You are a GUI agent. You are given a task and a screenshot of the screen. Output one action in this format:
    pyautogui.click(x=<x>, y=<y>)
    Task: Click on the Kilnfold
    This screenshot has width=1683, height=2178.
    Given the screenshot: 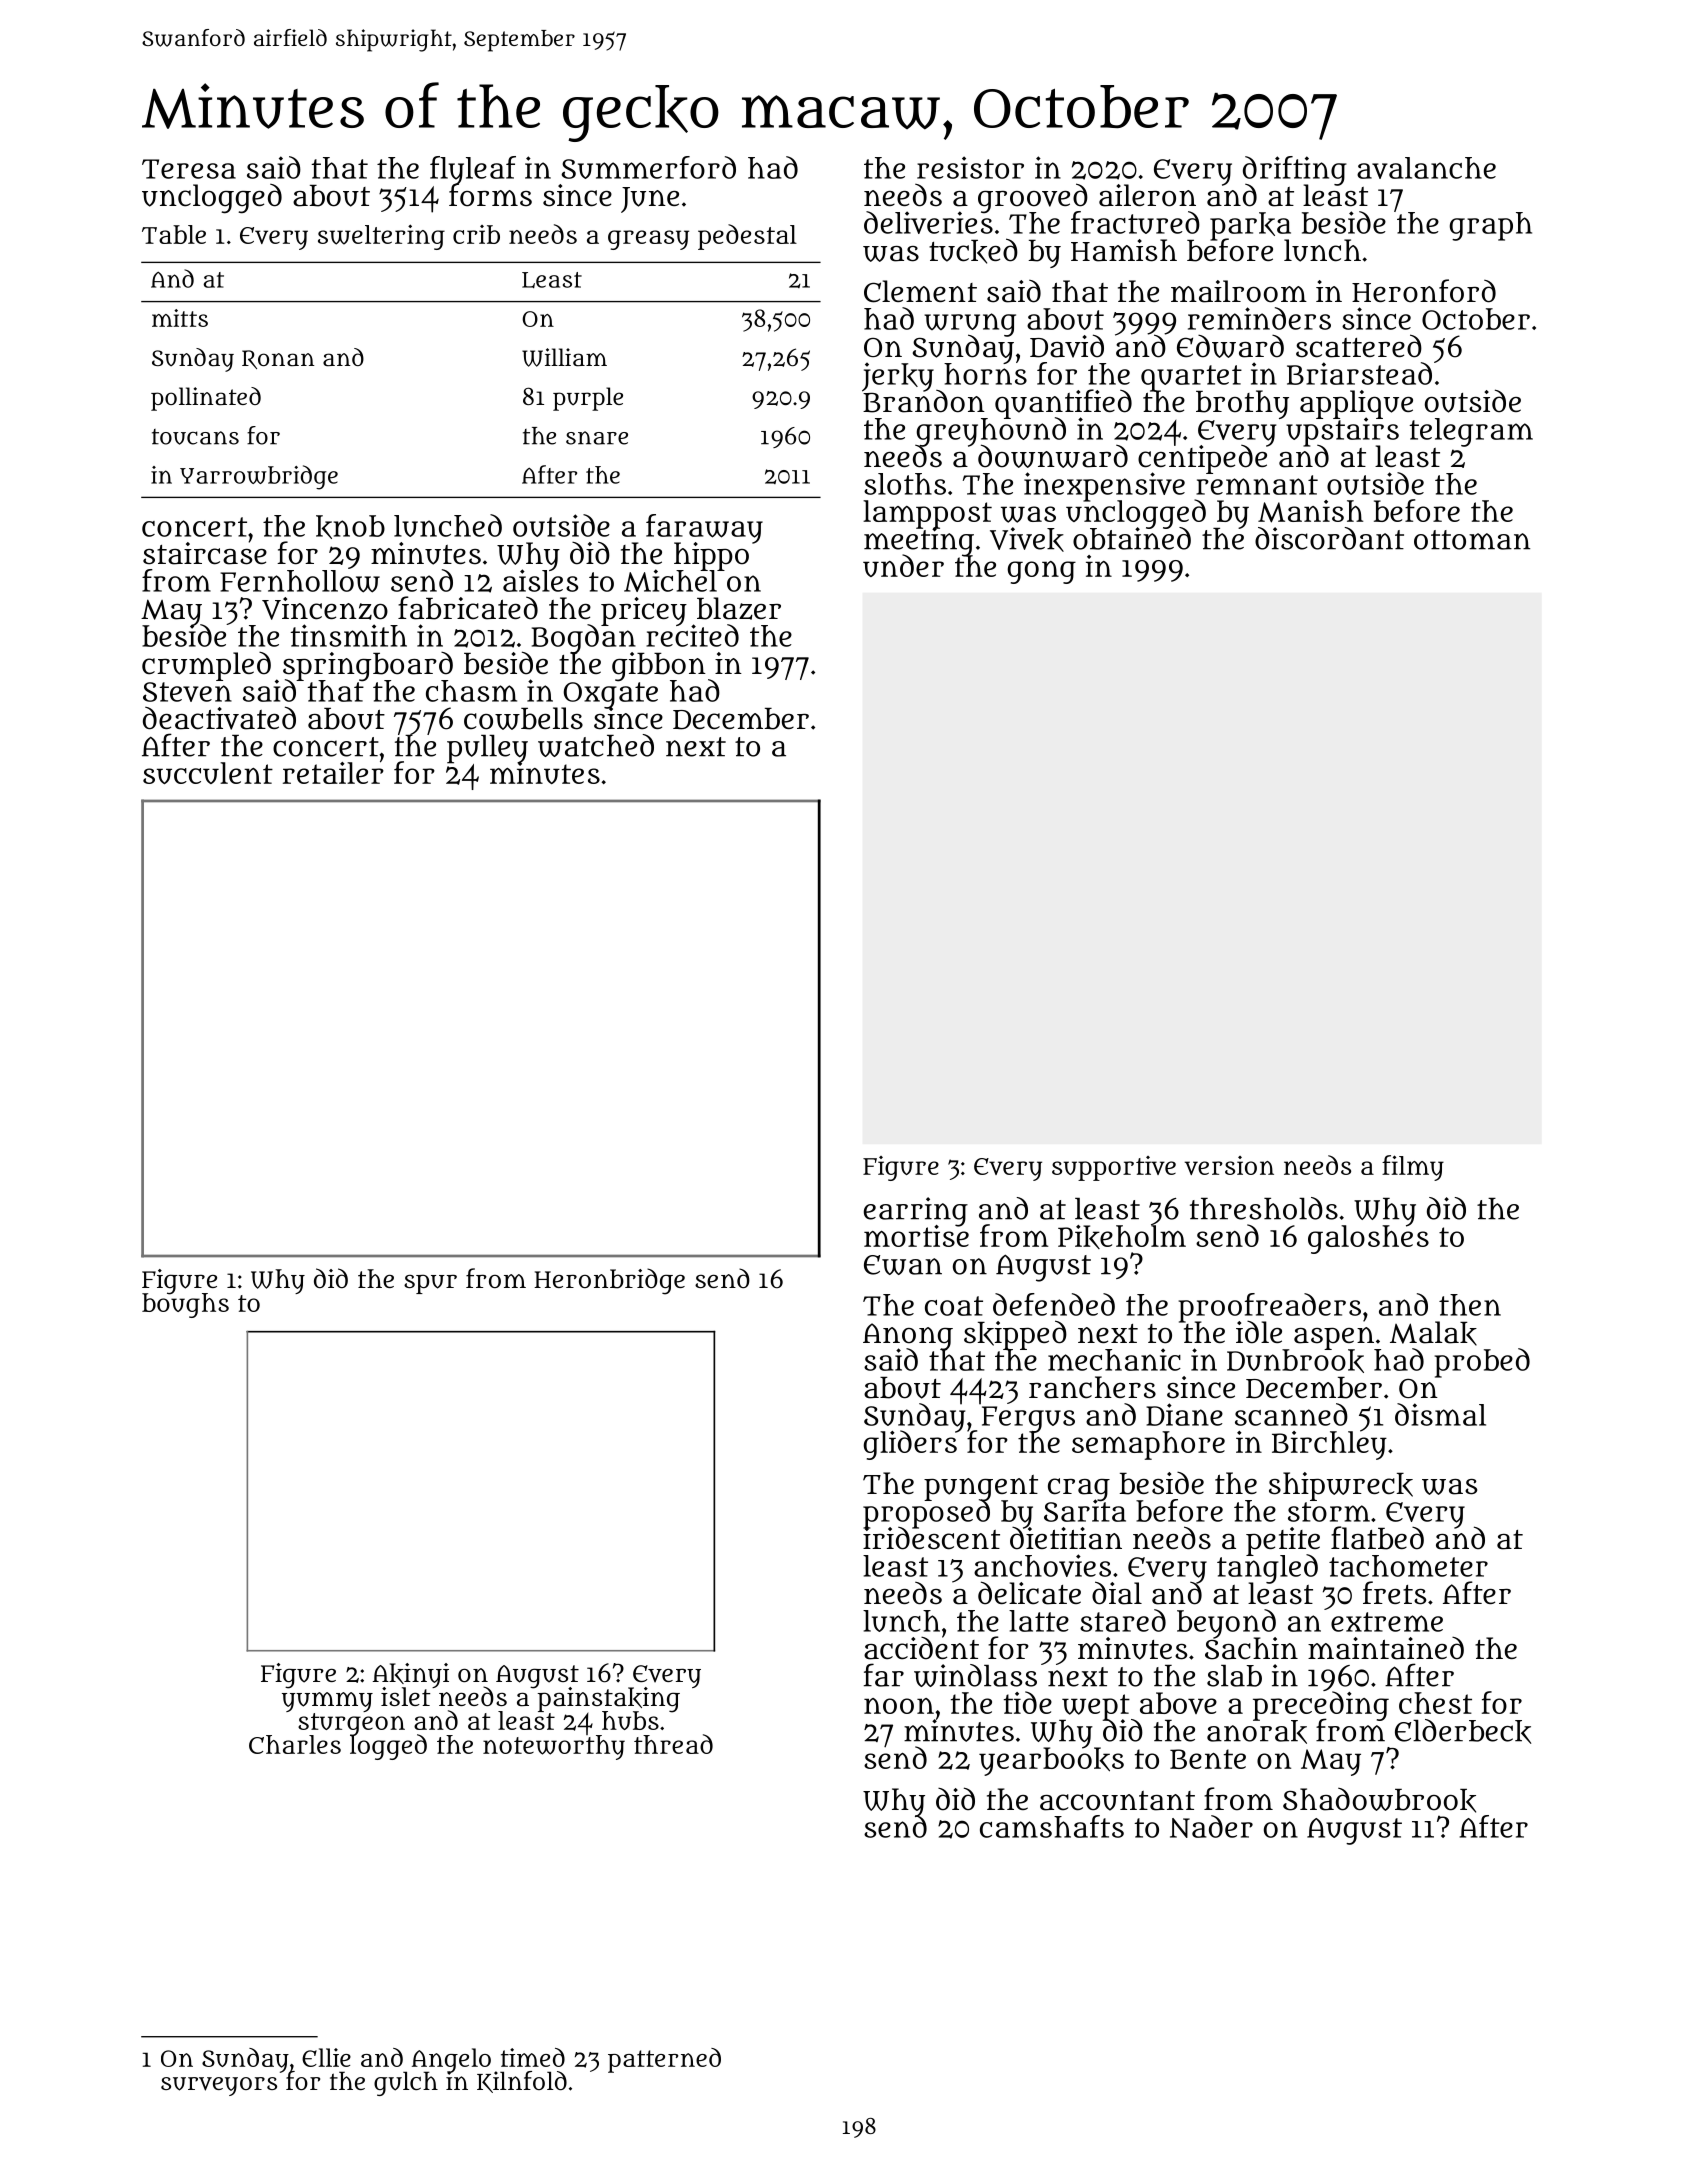 What is the action you would take?
    pyautogui.click(x=522, y=2082)
